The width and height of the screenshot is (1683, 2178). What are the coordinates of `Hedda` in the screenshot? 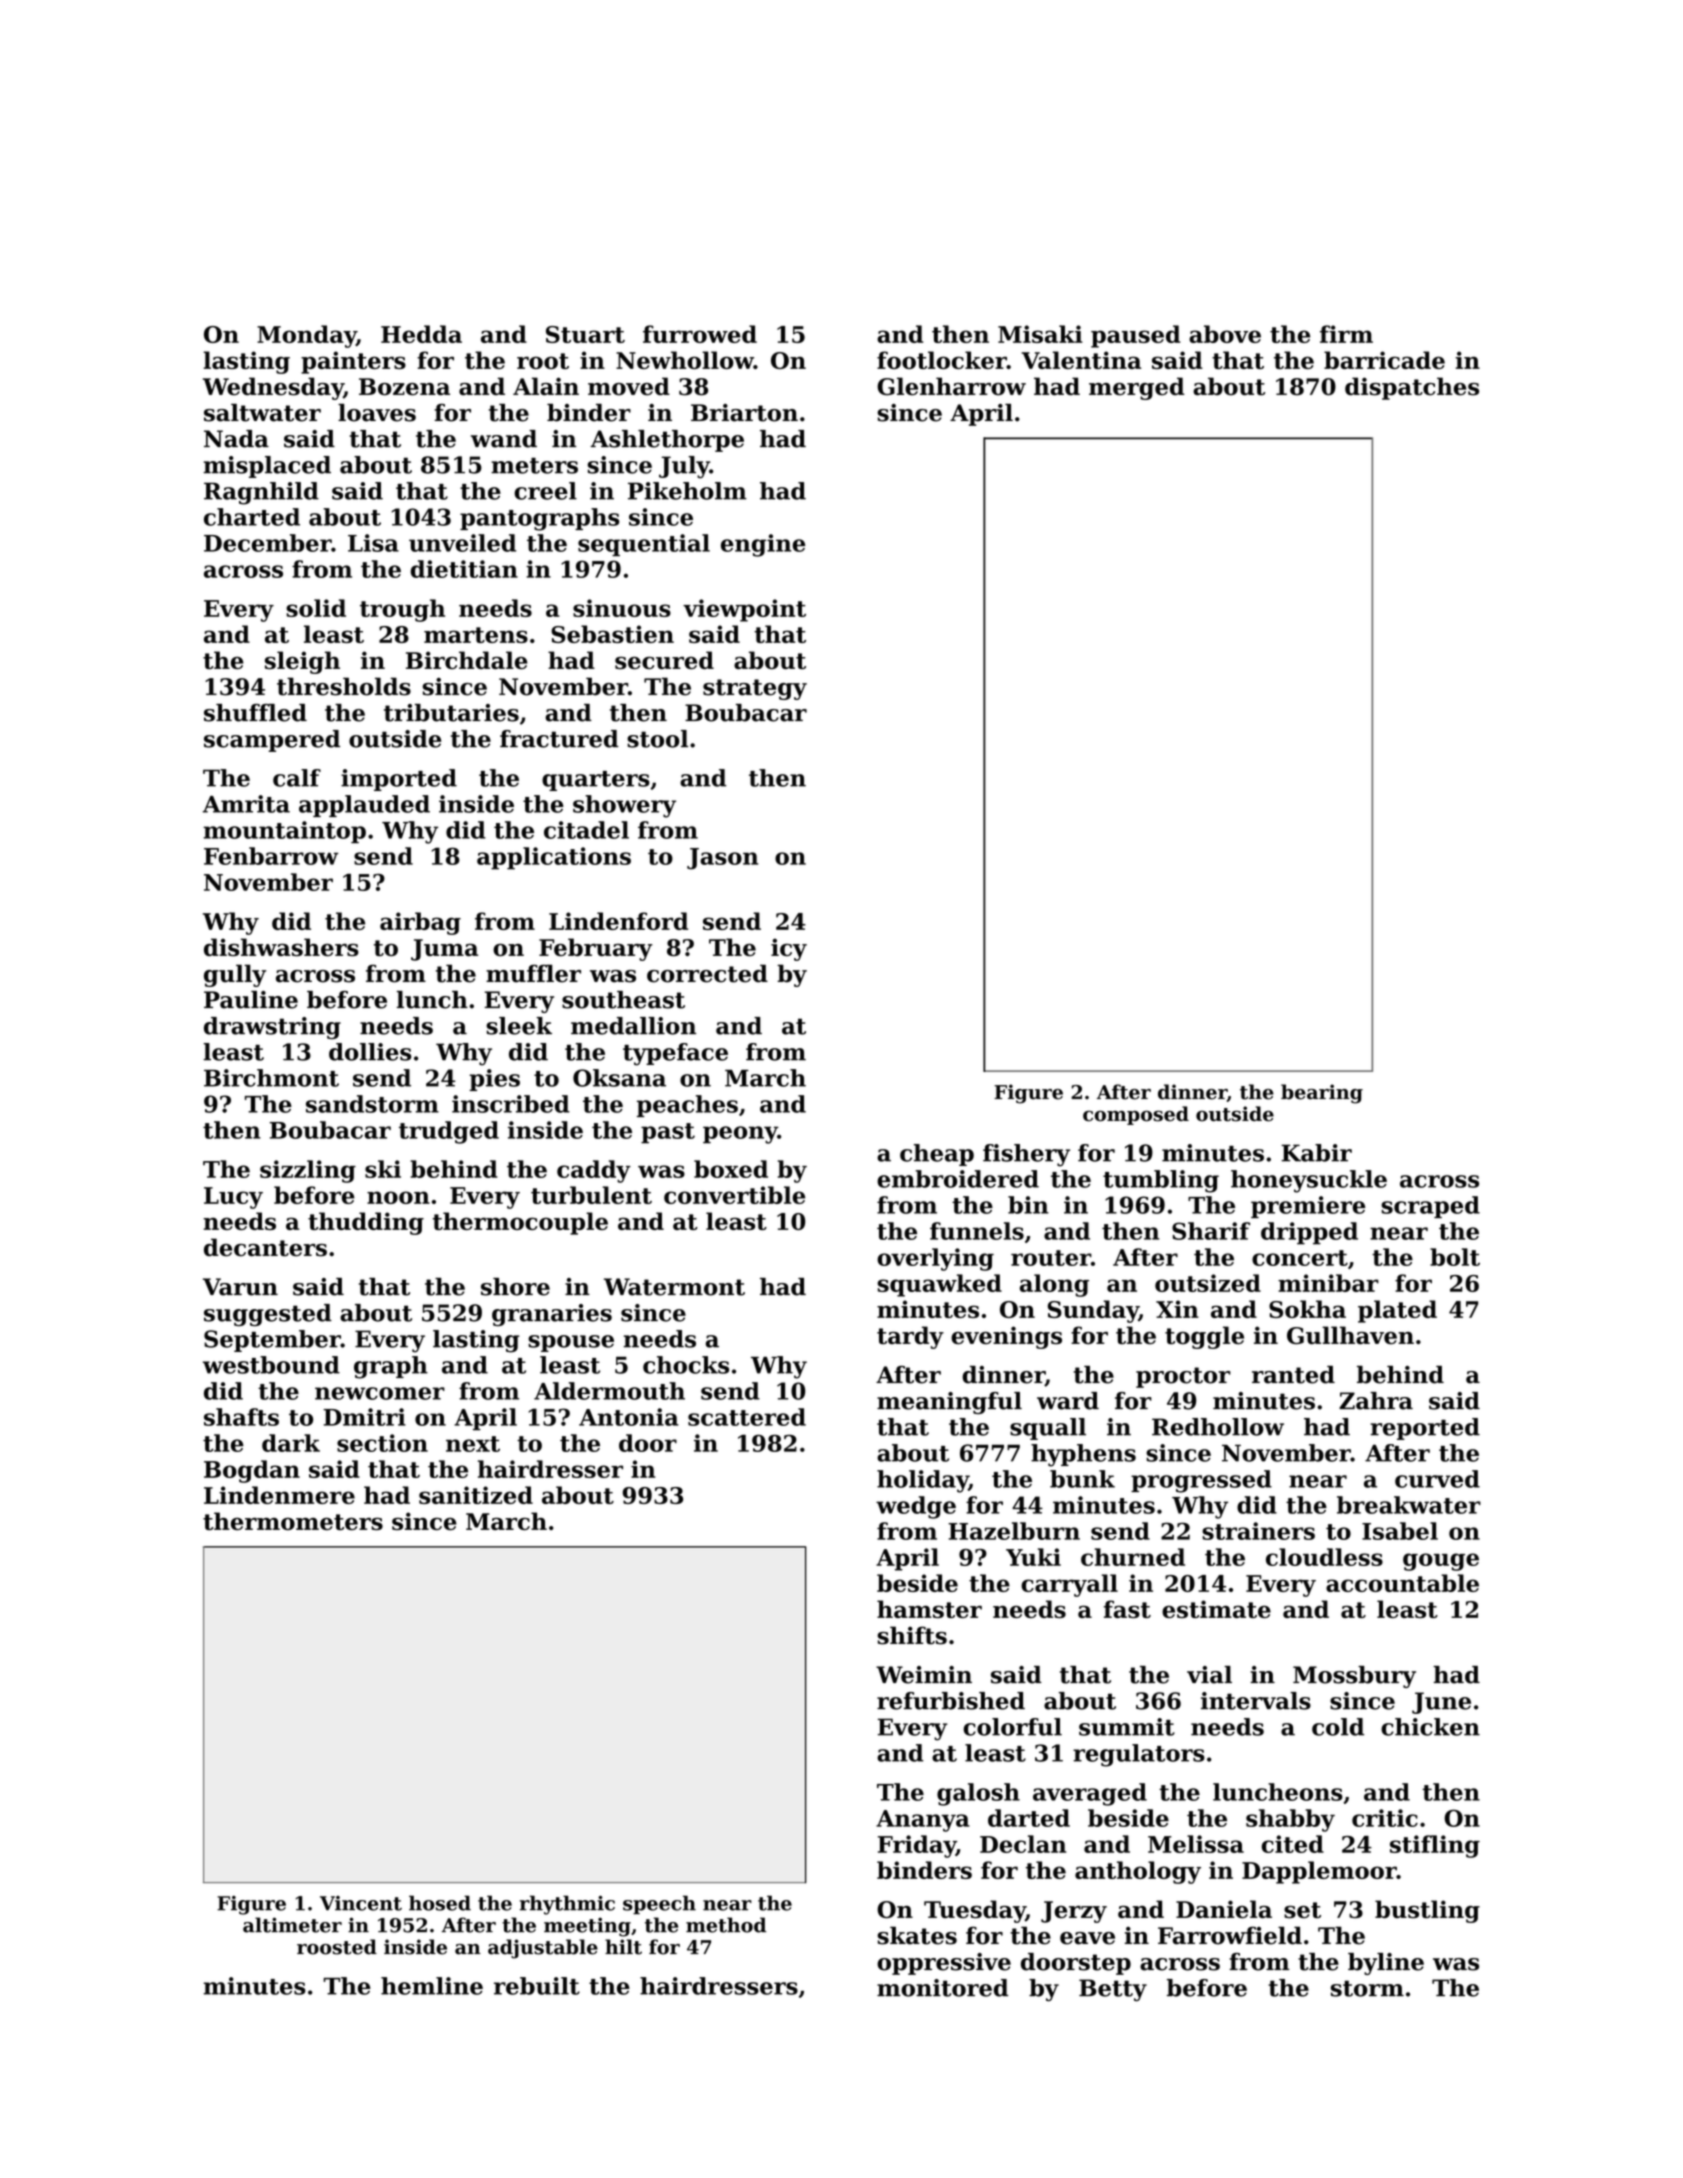 It's located at (421, 334).
